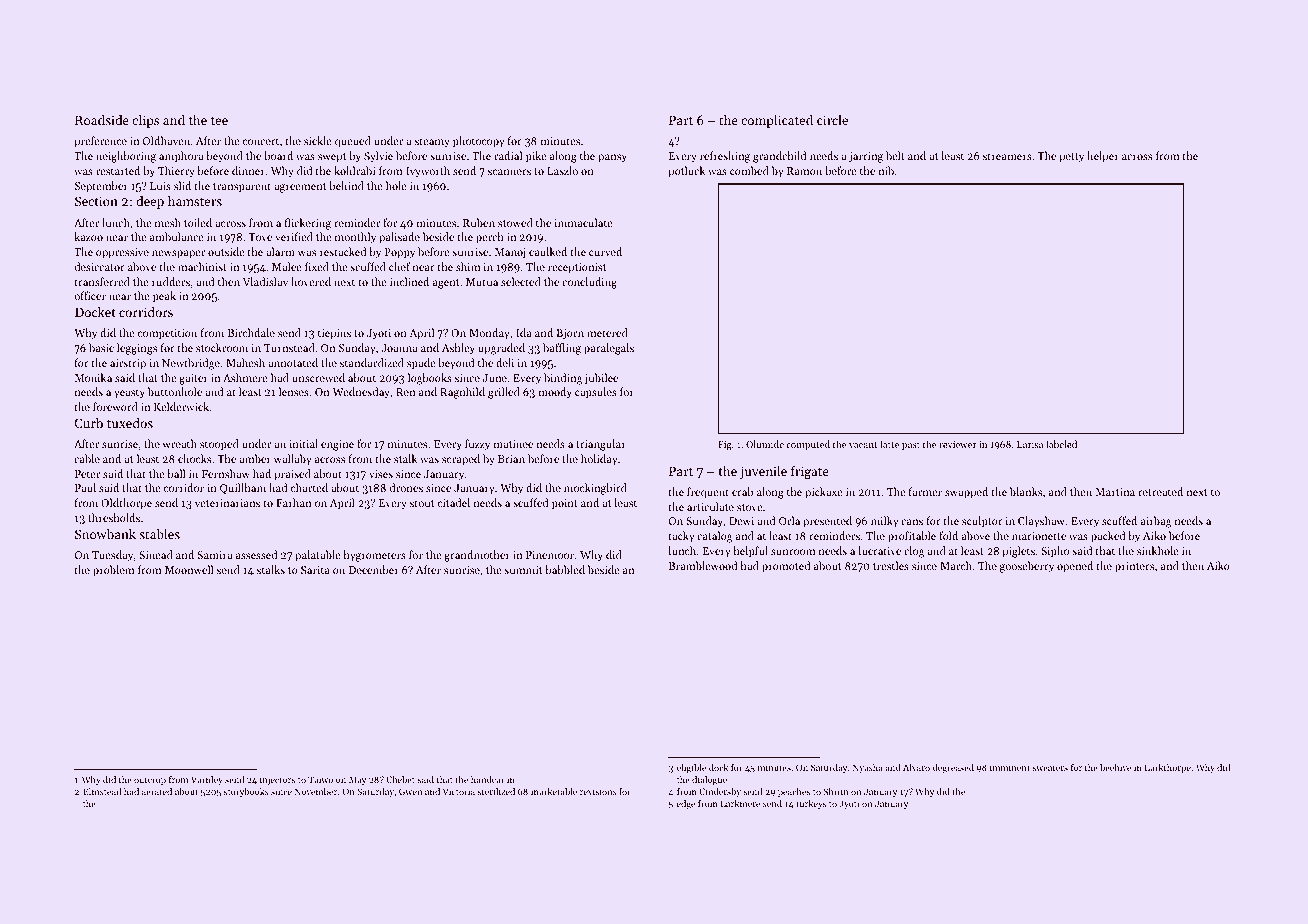 The height and width of the screenshot is (924, 1308). I want to click on labeled, so click(1061, 444).
